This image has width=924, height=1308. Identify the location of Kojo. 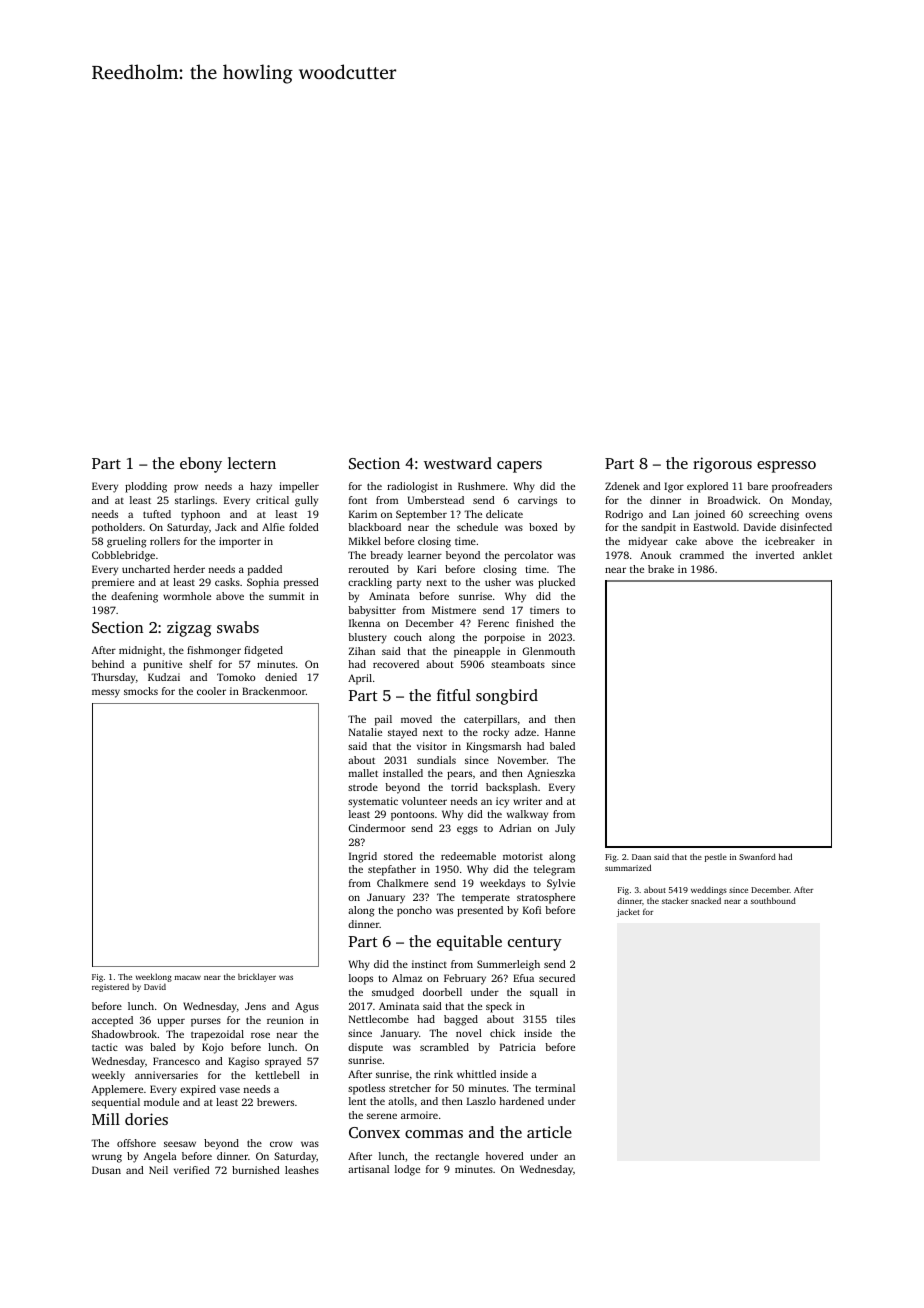
(213, 1048).
